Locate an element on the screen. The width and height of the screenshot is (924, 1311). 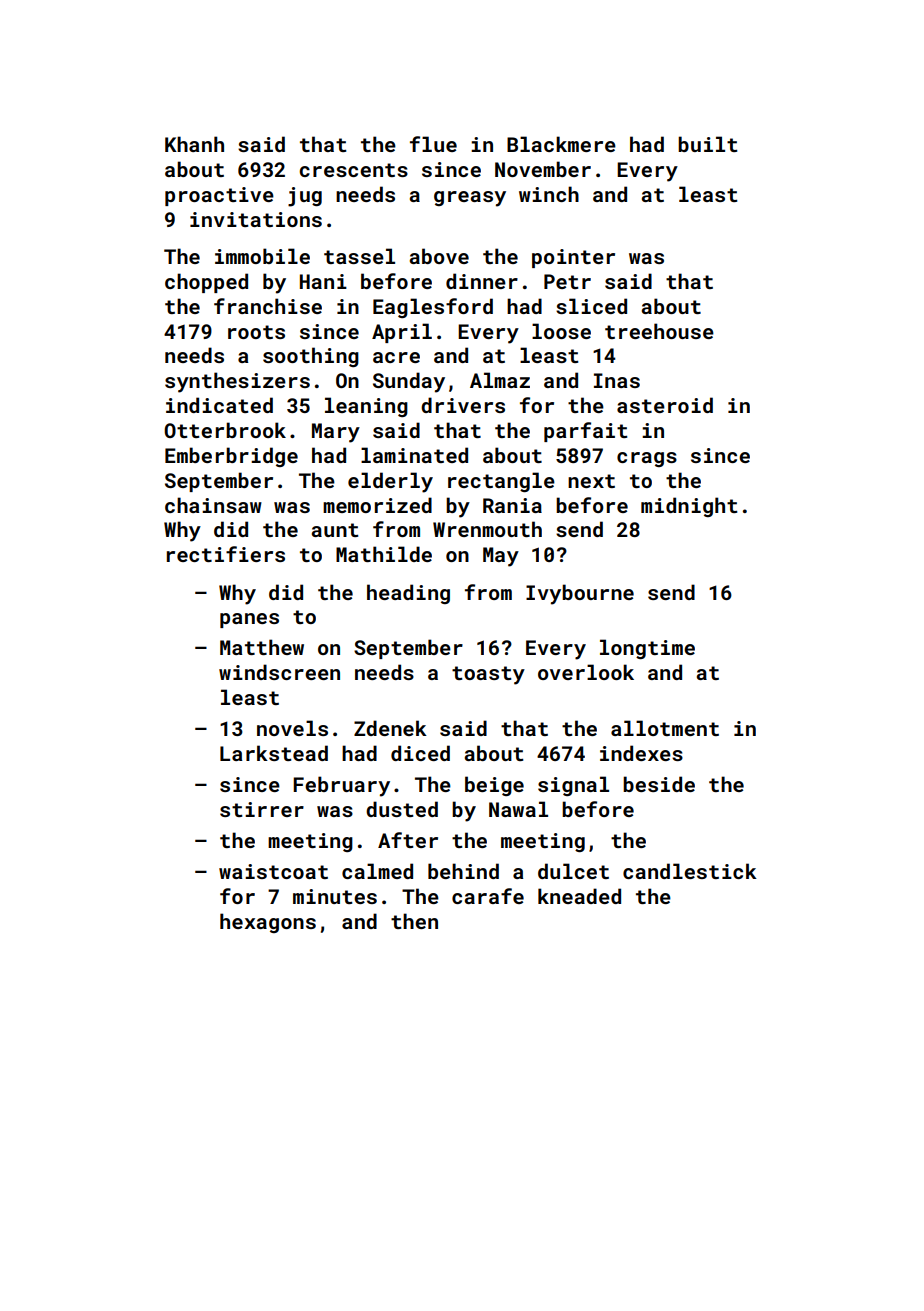
crescents is located at coordinates (353, 170).
